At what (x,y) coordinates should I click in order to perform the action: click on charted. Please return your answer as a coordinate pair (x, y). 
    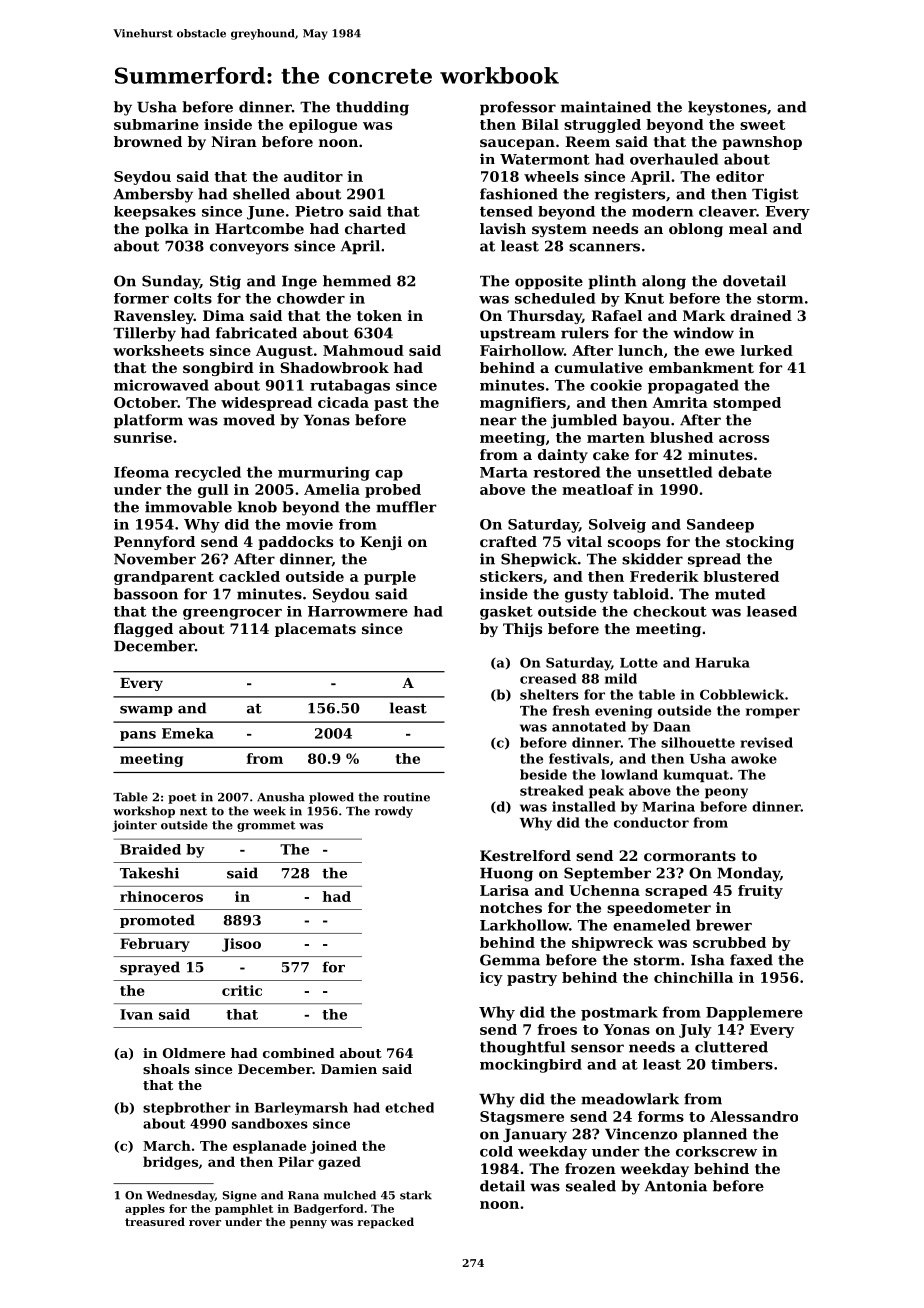
    Looking at the image, I should click on (375, 228).
